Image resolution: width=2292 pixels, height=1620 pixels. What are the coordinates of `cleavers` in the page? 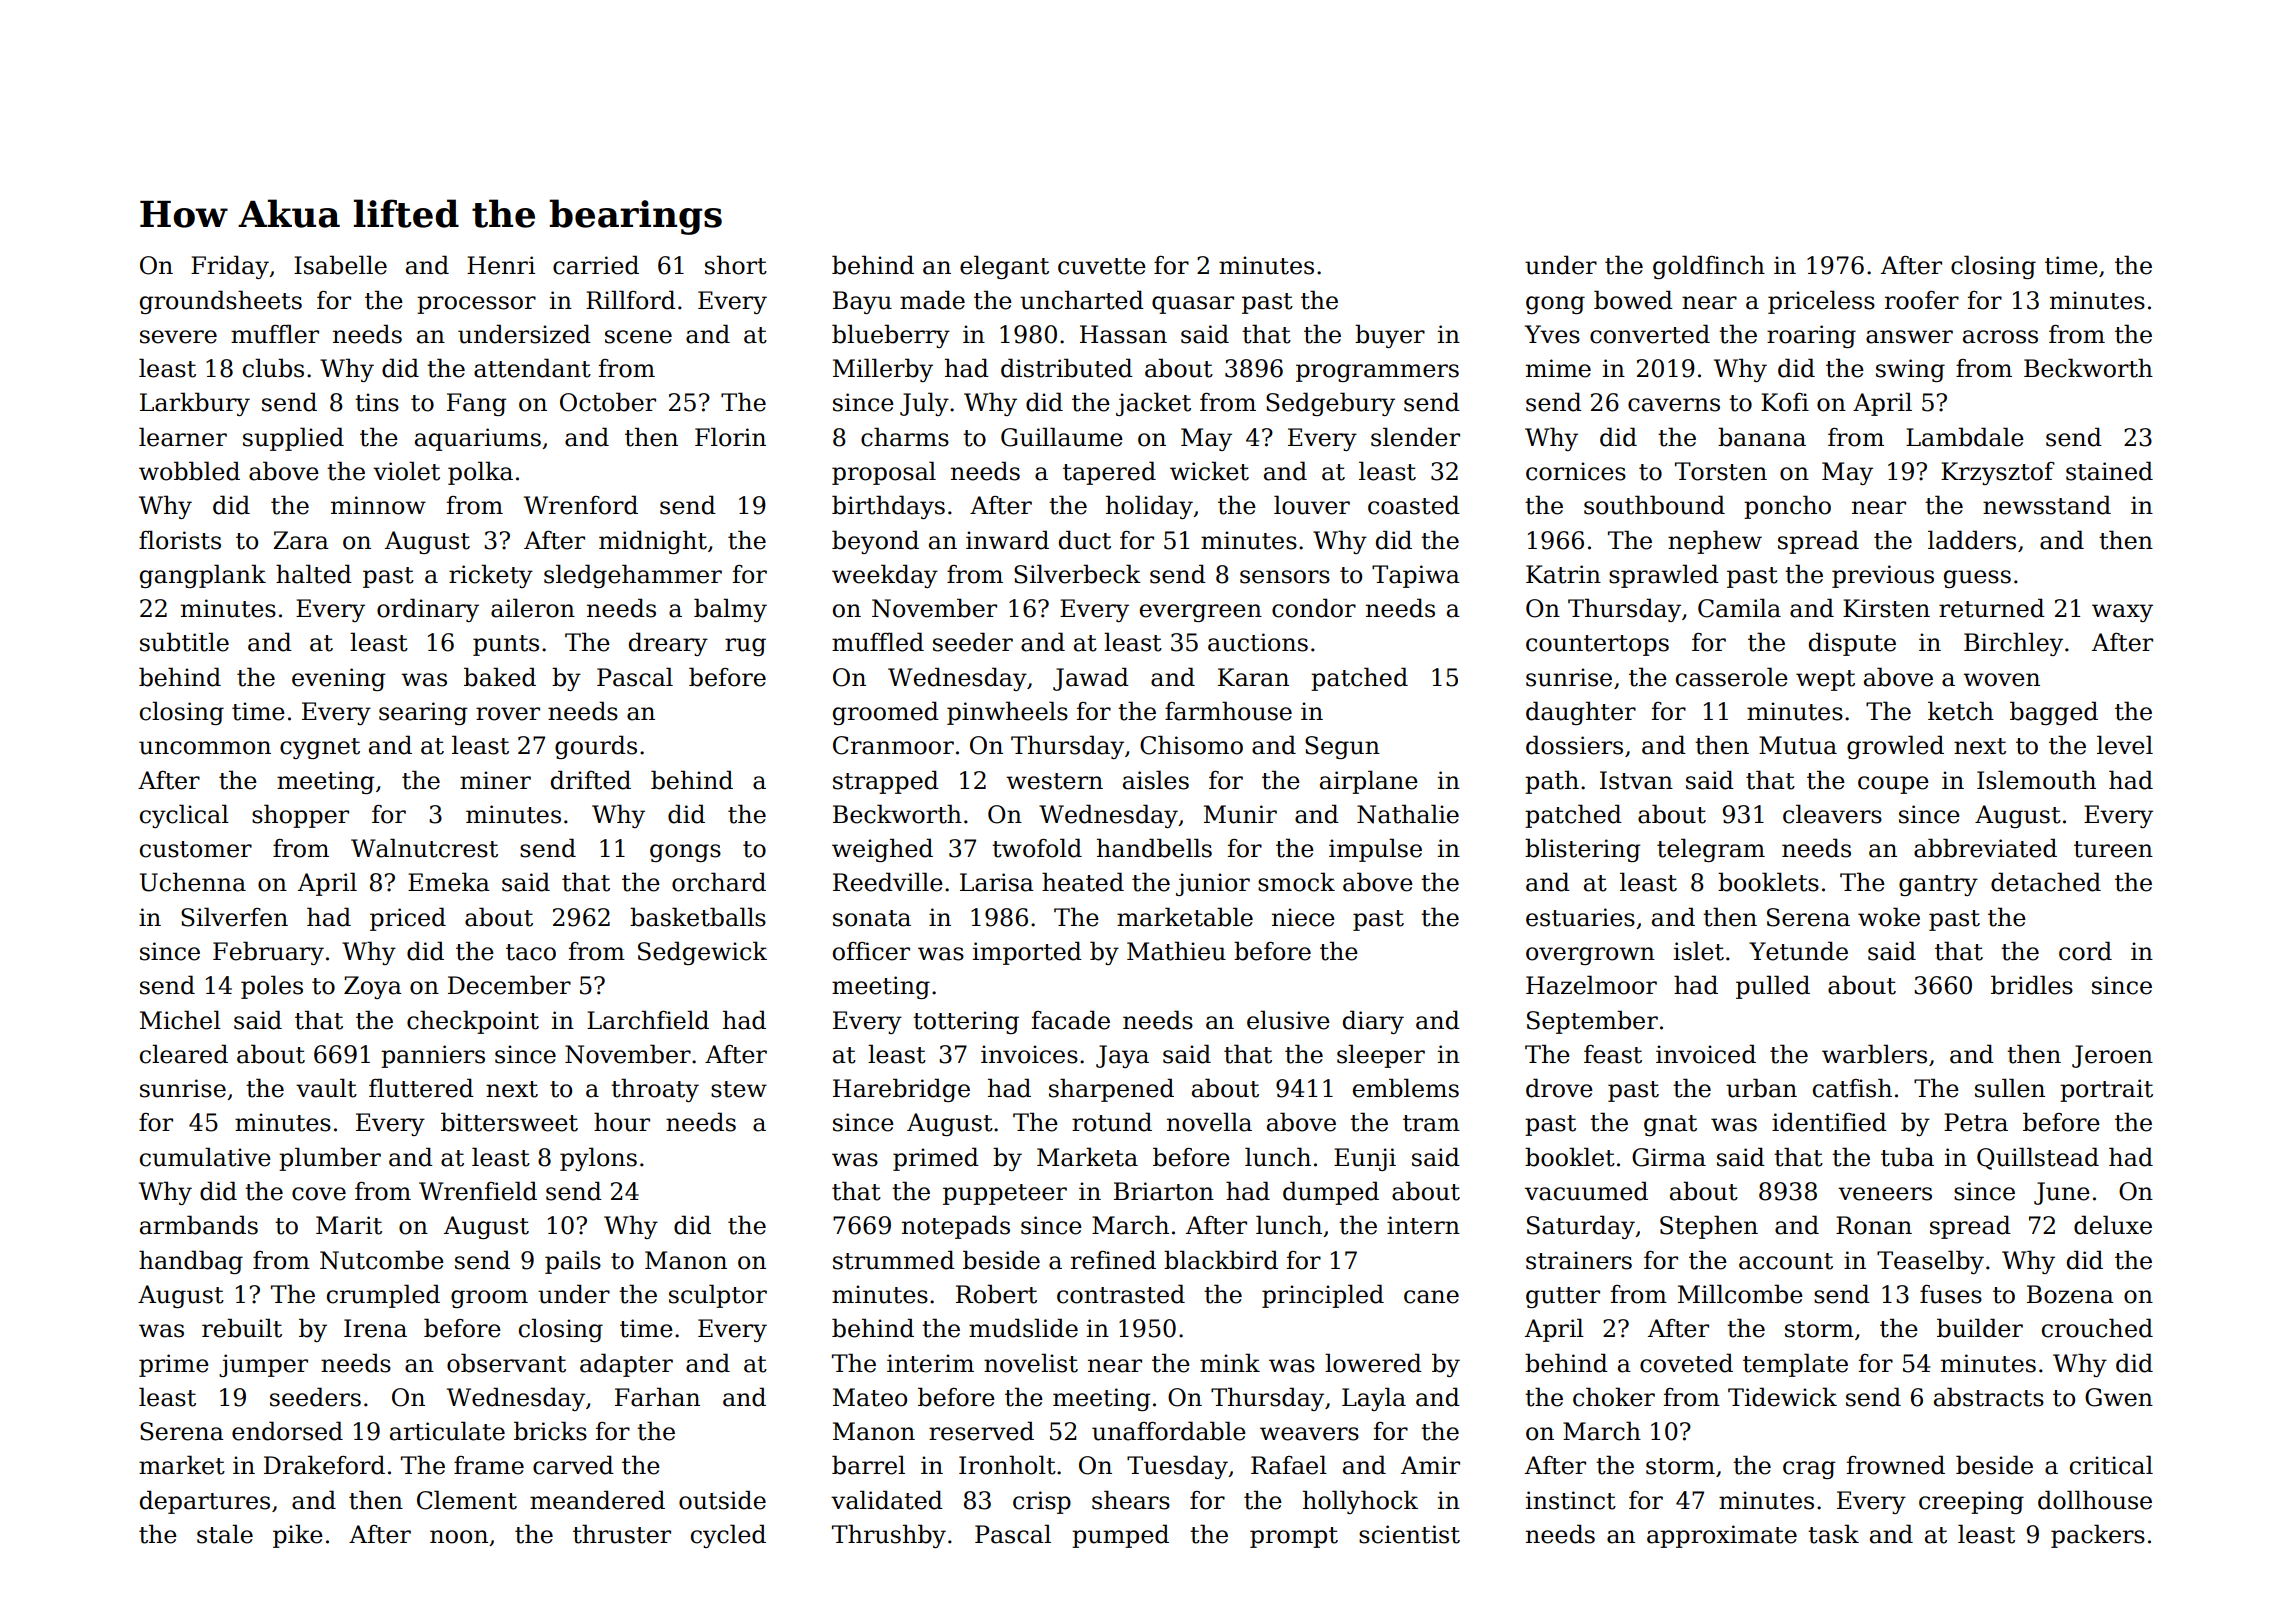 It's located at (1832, 814).
